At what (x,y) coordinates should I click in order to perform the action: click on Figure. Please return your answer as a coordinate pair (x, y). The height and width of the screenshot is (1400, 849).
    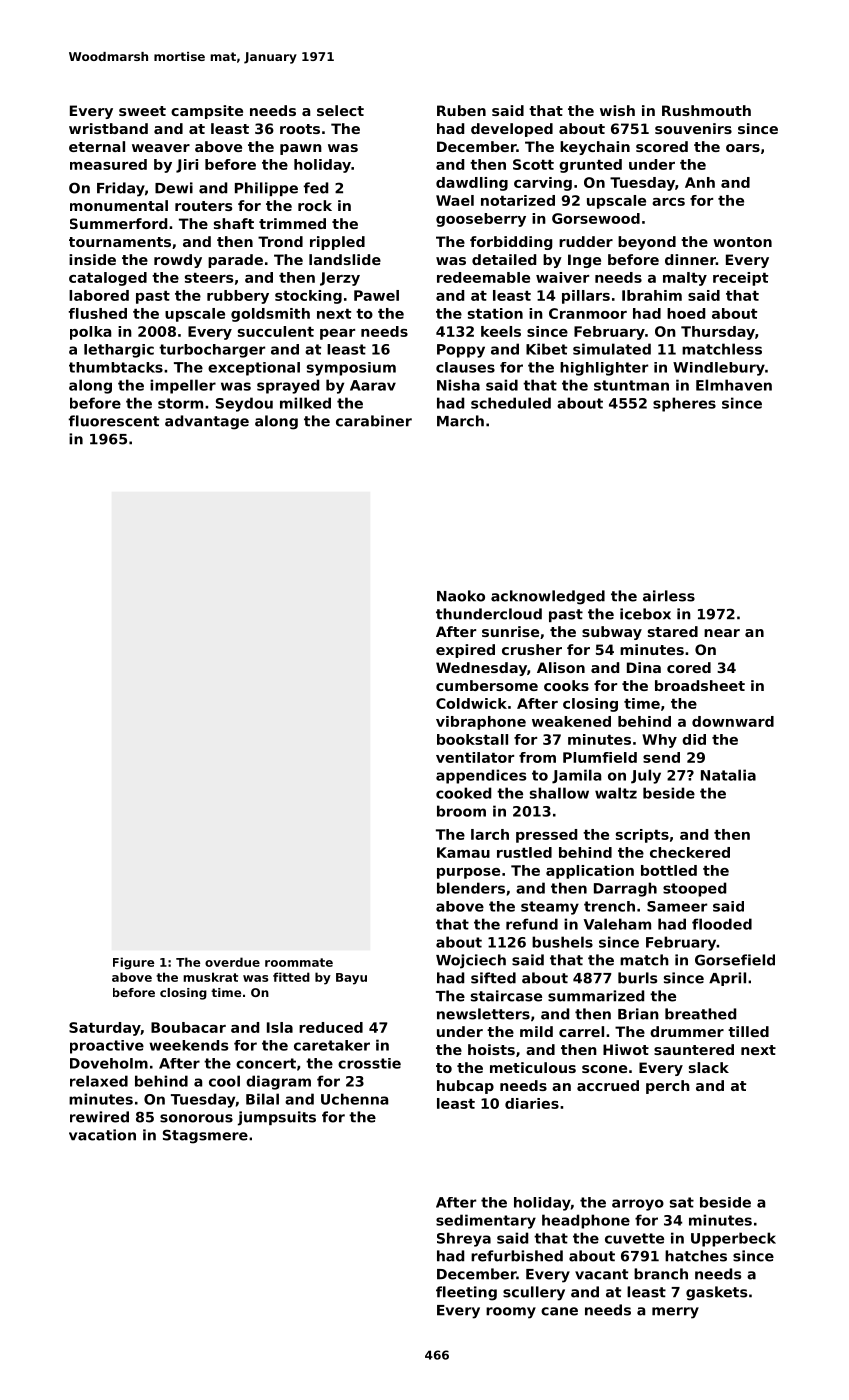
    Looking at the image, I should click on (133, 963).
